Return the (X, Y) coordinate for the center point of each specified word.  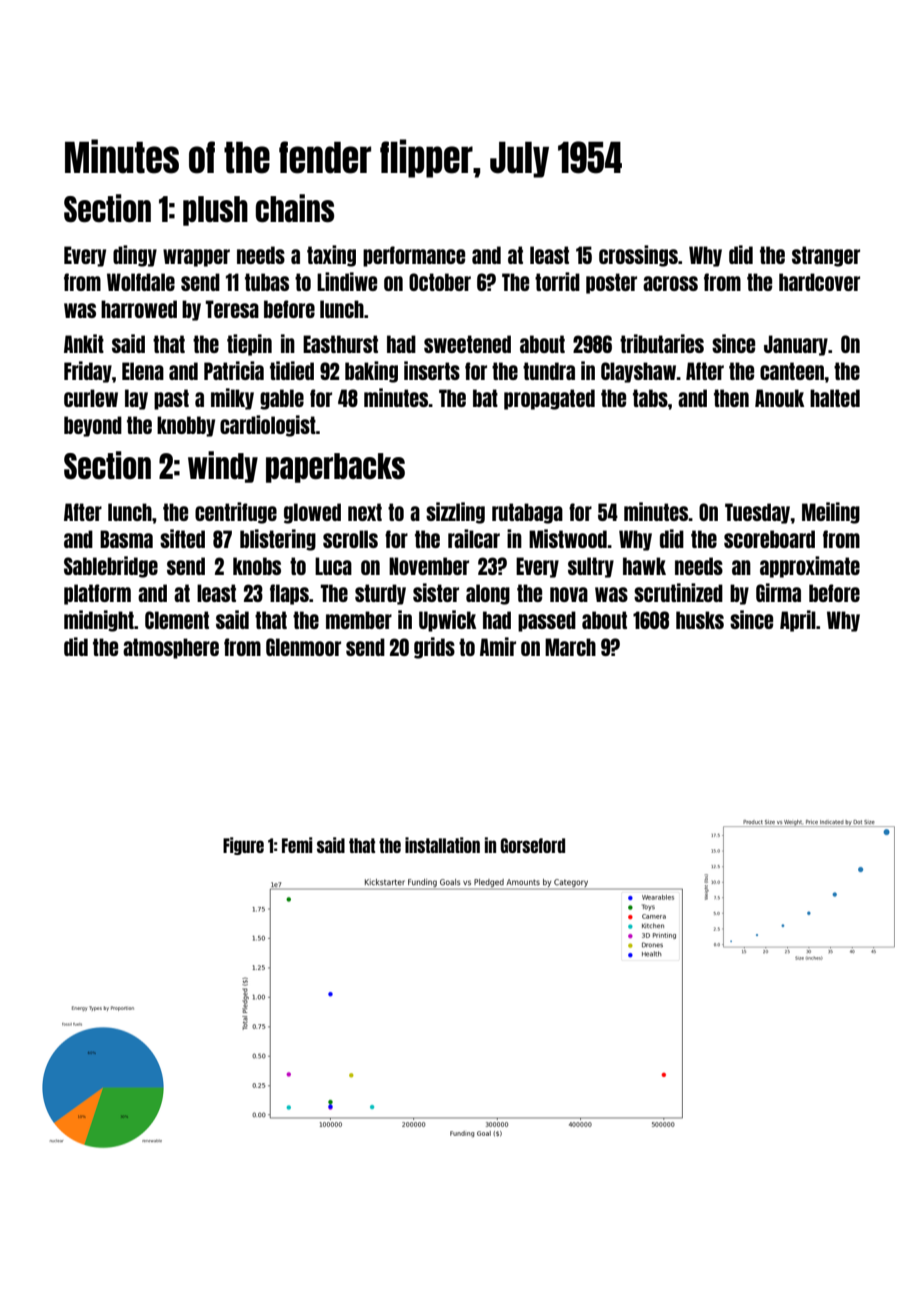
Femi (297, 845)
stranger (826, 256)
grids (434, 648)
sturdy (380, 594)
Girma (778, 592)
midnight (99, 621)
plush (215, 211)
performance (414, 256)
